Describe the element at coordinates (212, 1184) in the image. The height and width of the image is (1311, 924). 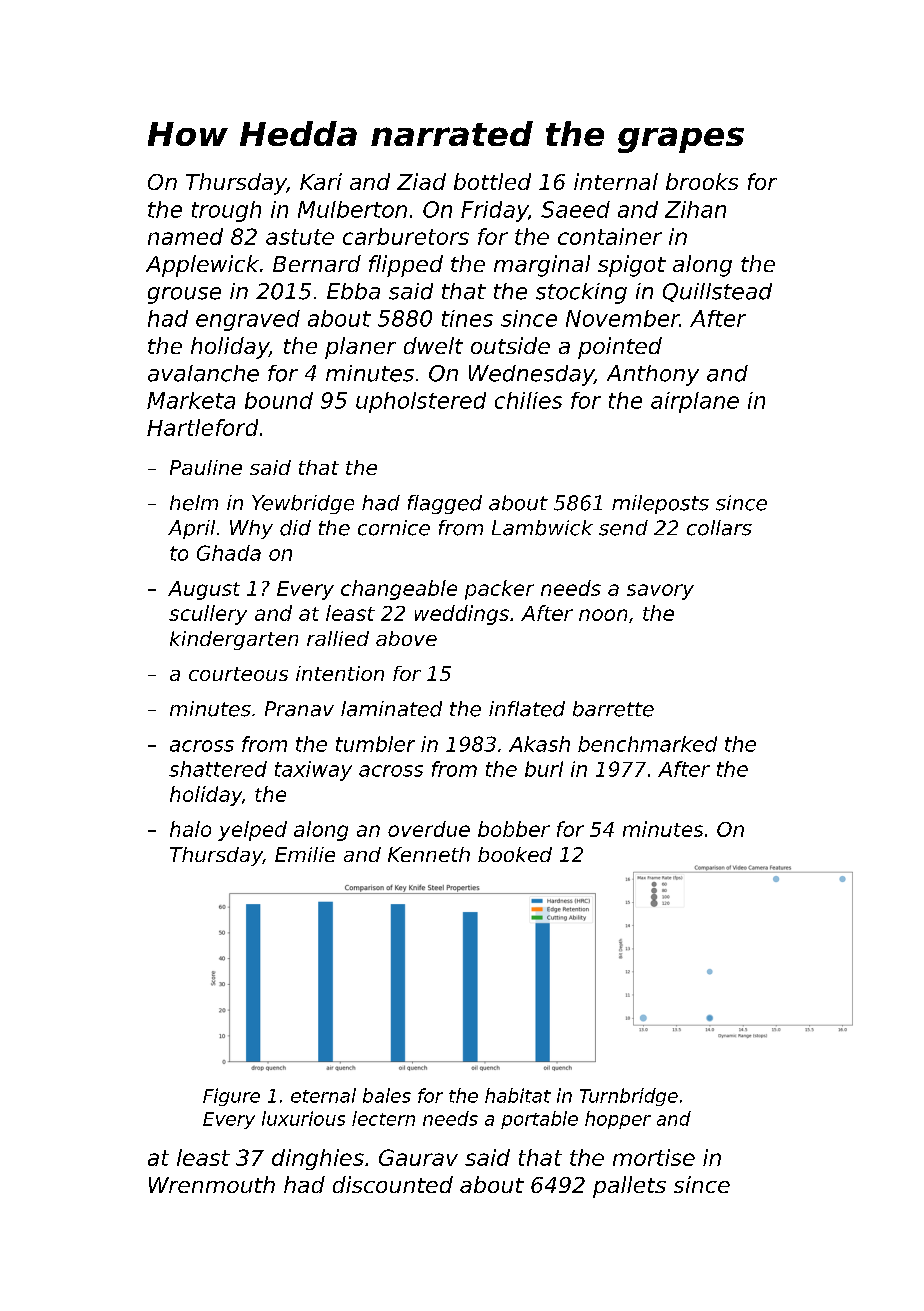
I see `Wrenmouth` at that location.
